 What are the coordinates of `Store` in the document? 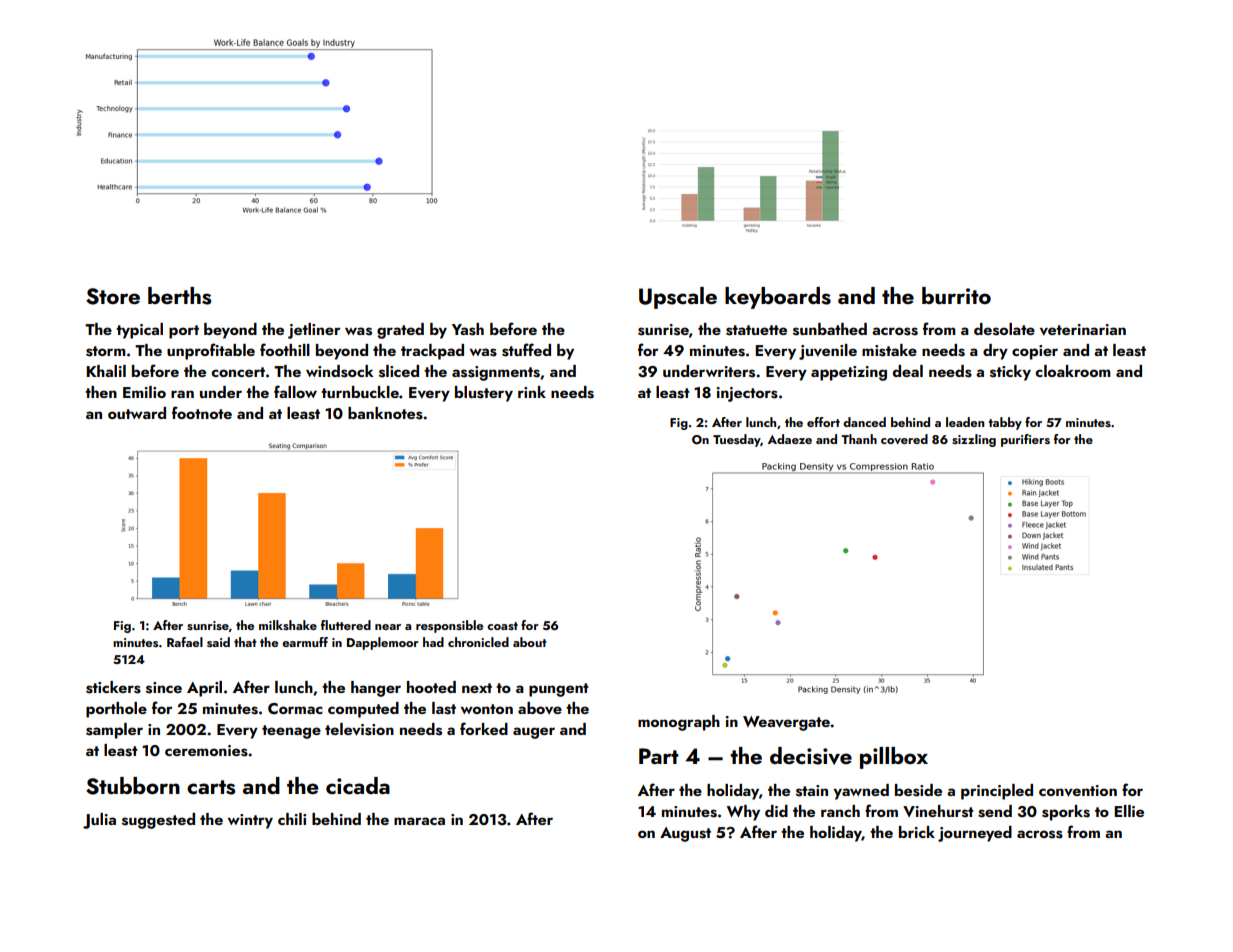 It's located at (113, 296).
